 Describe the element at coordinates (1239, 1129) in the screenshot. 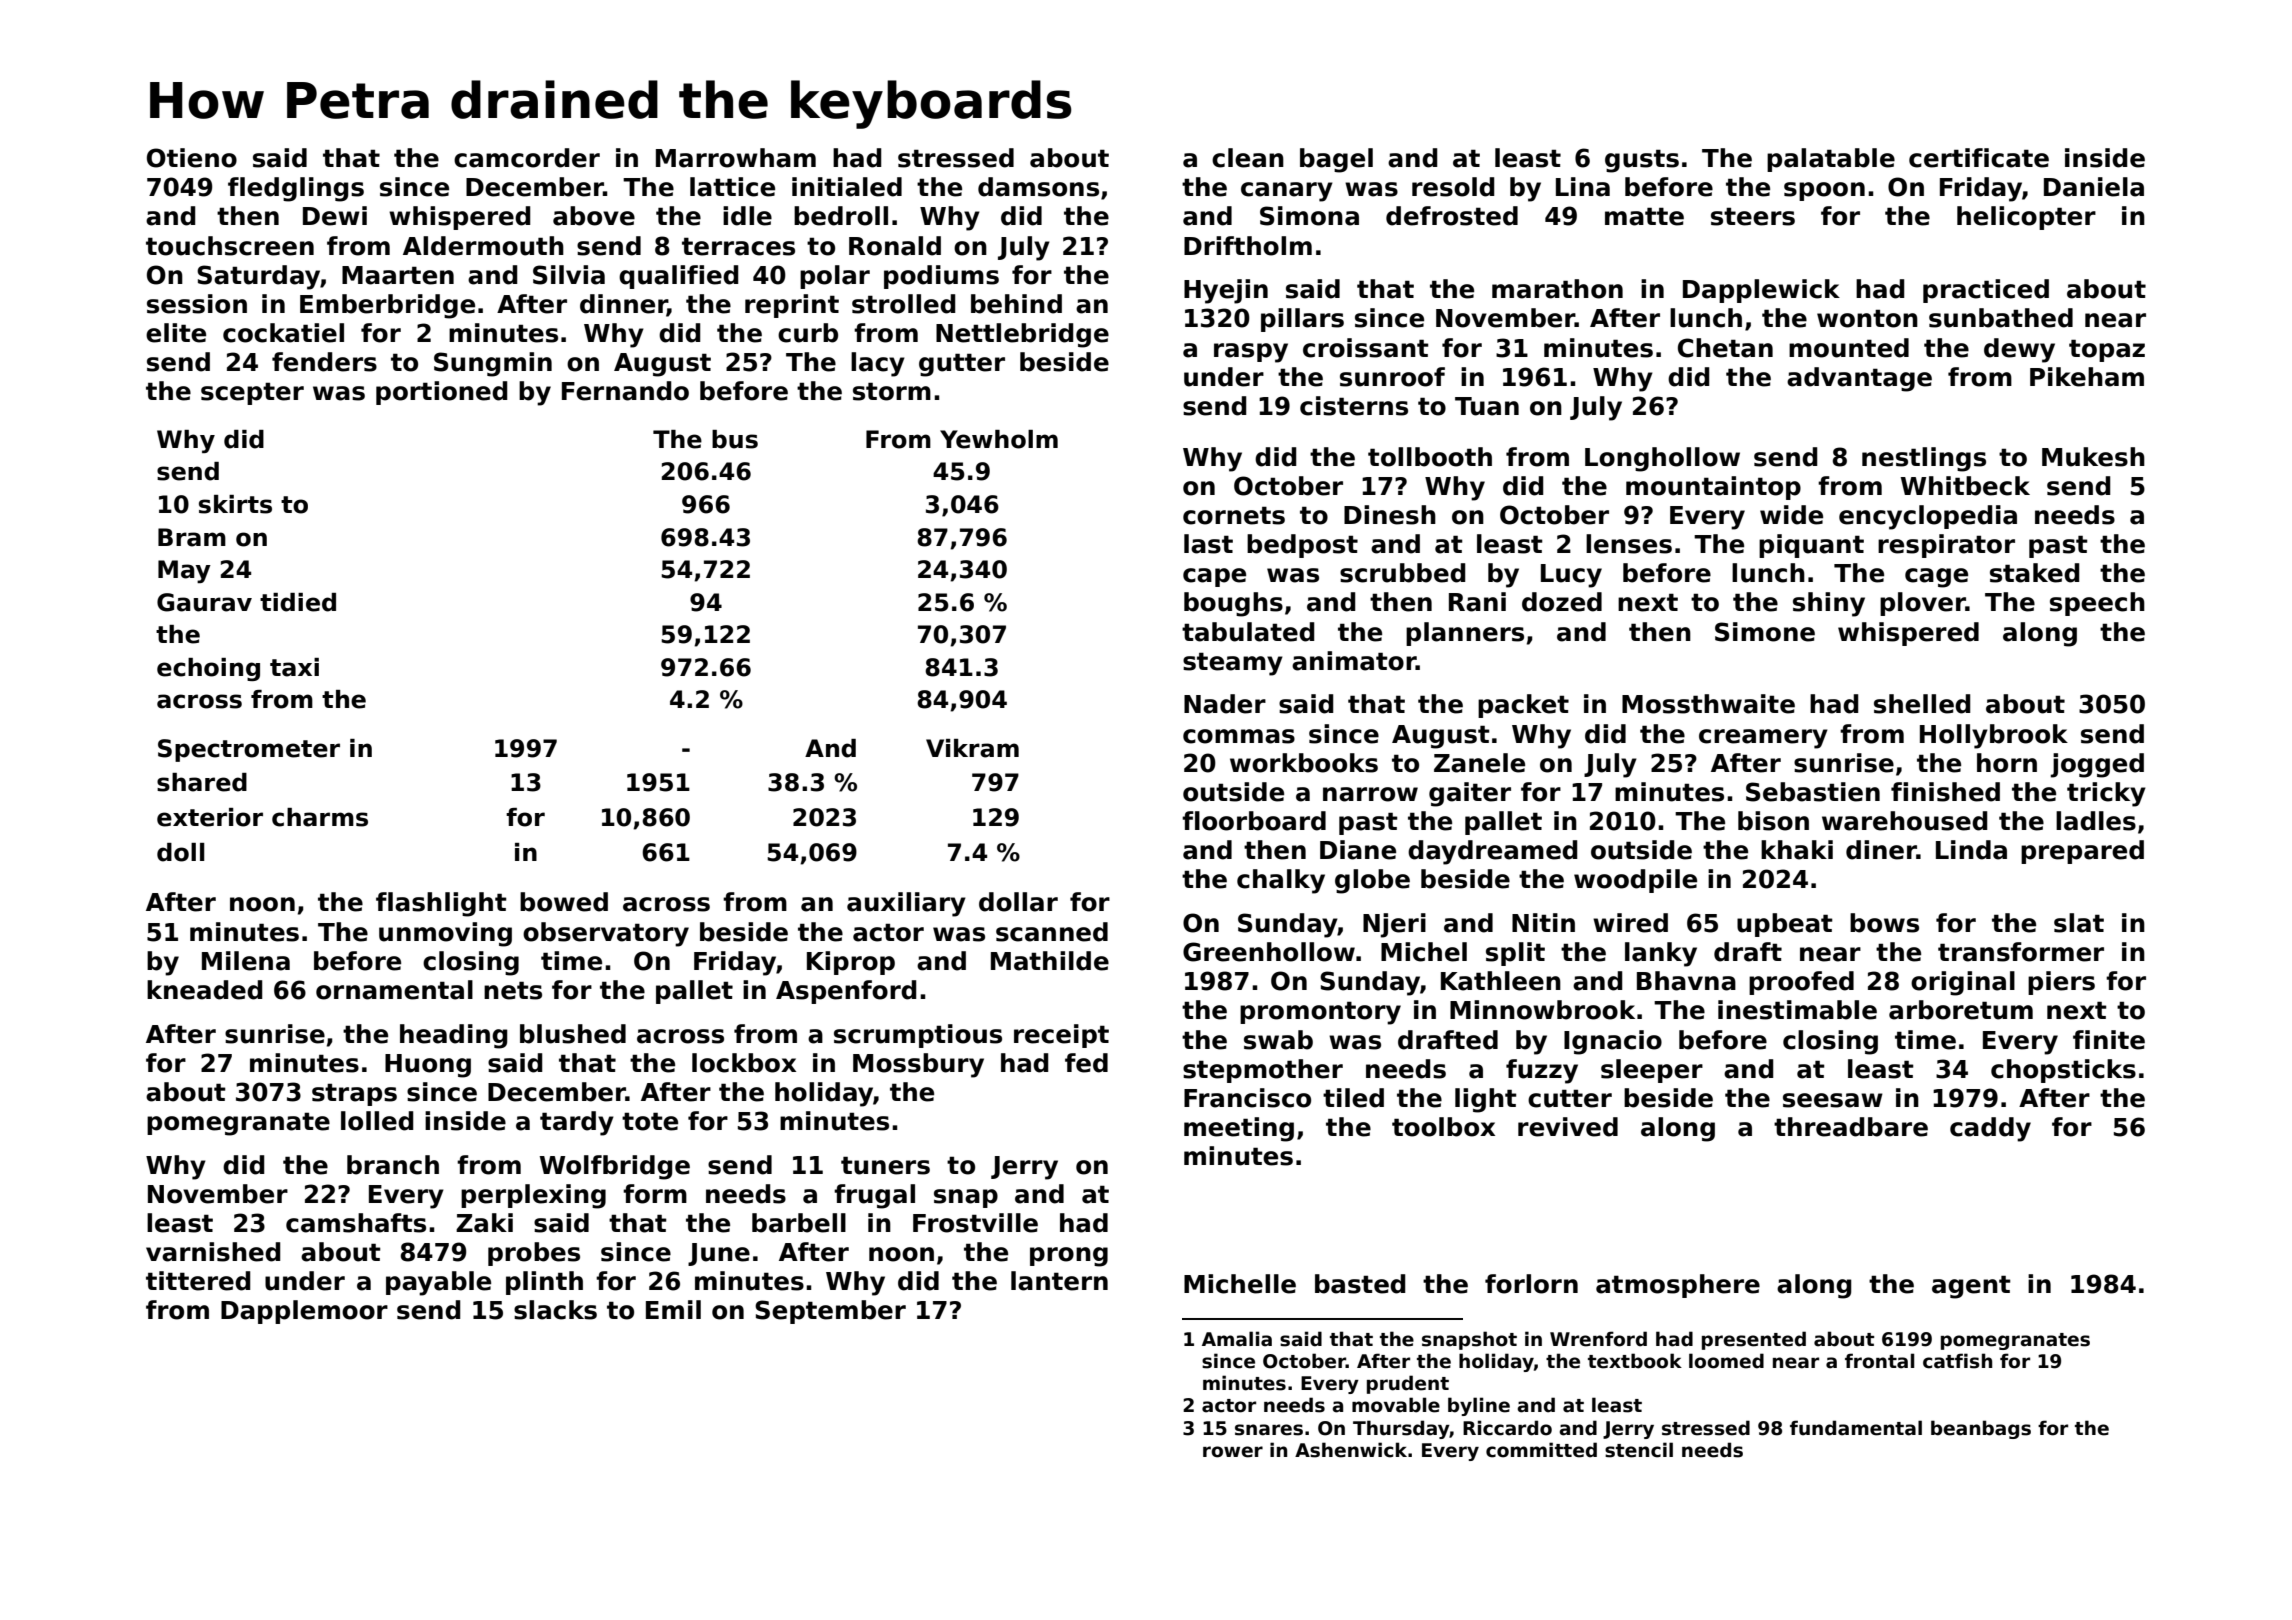

I see `meeting` at that location.
